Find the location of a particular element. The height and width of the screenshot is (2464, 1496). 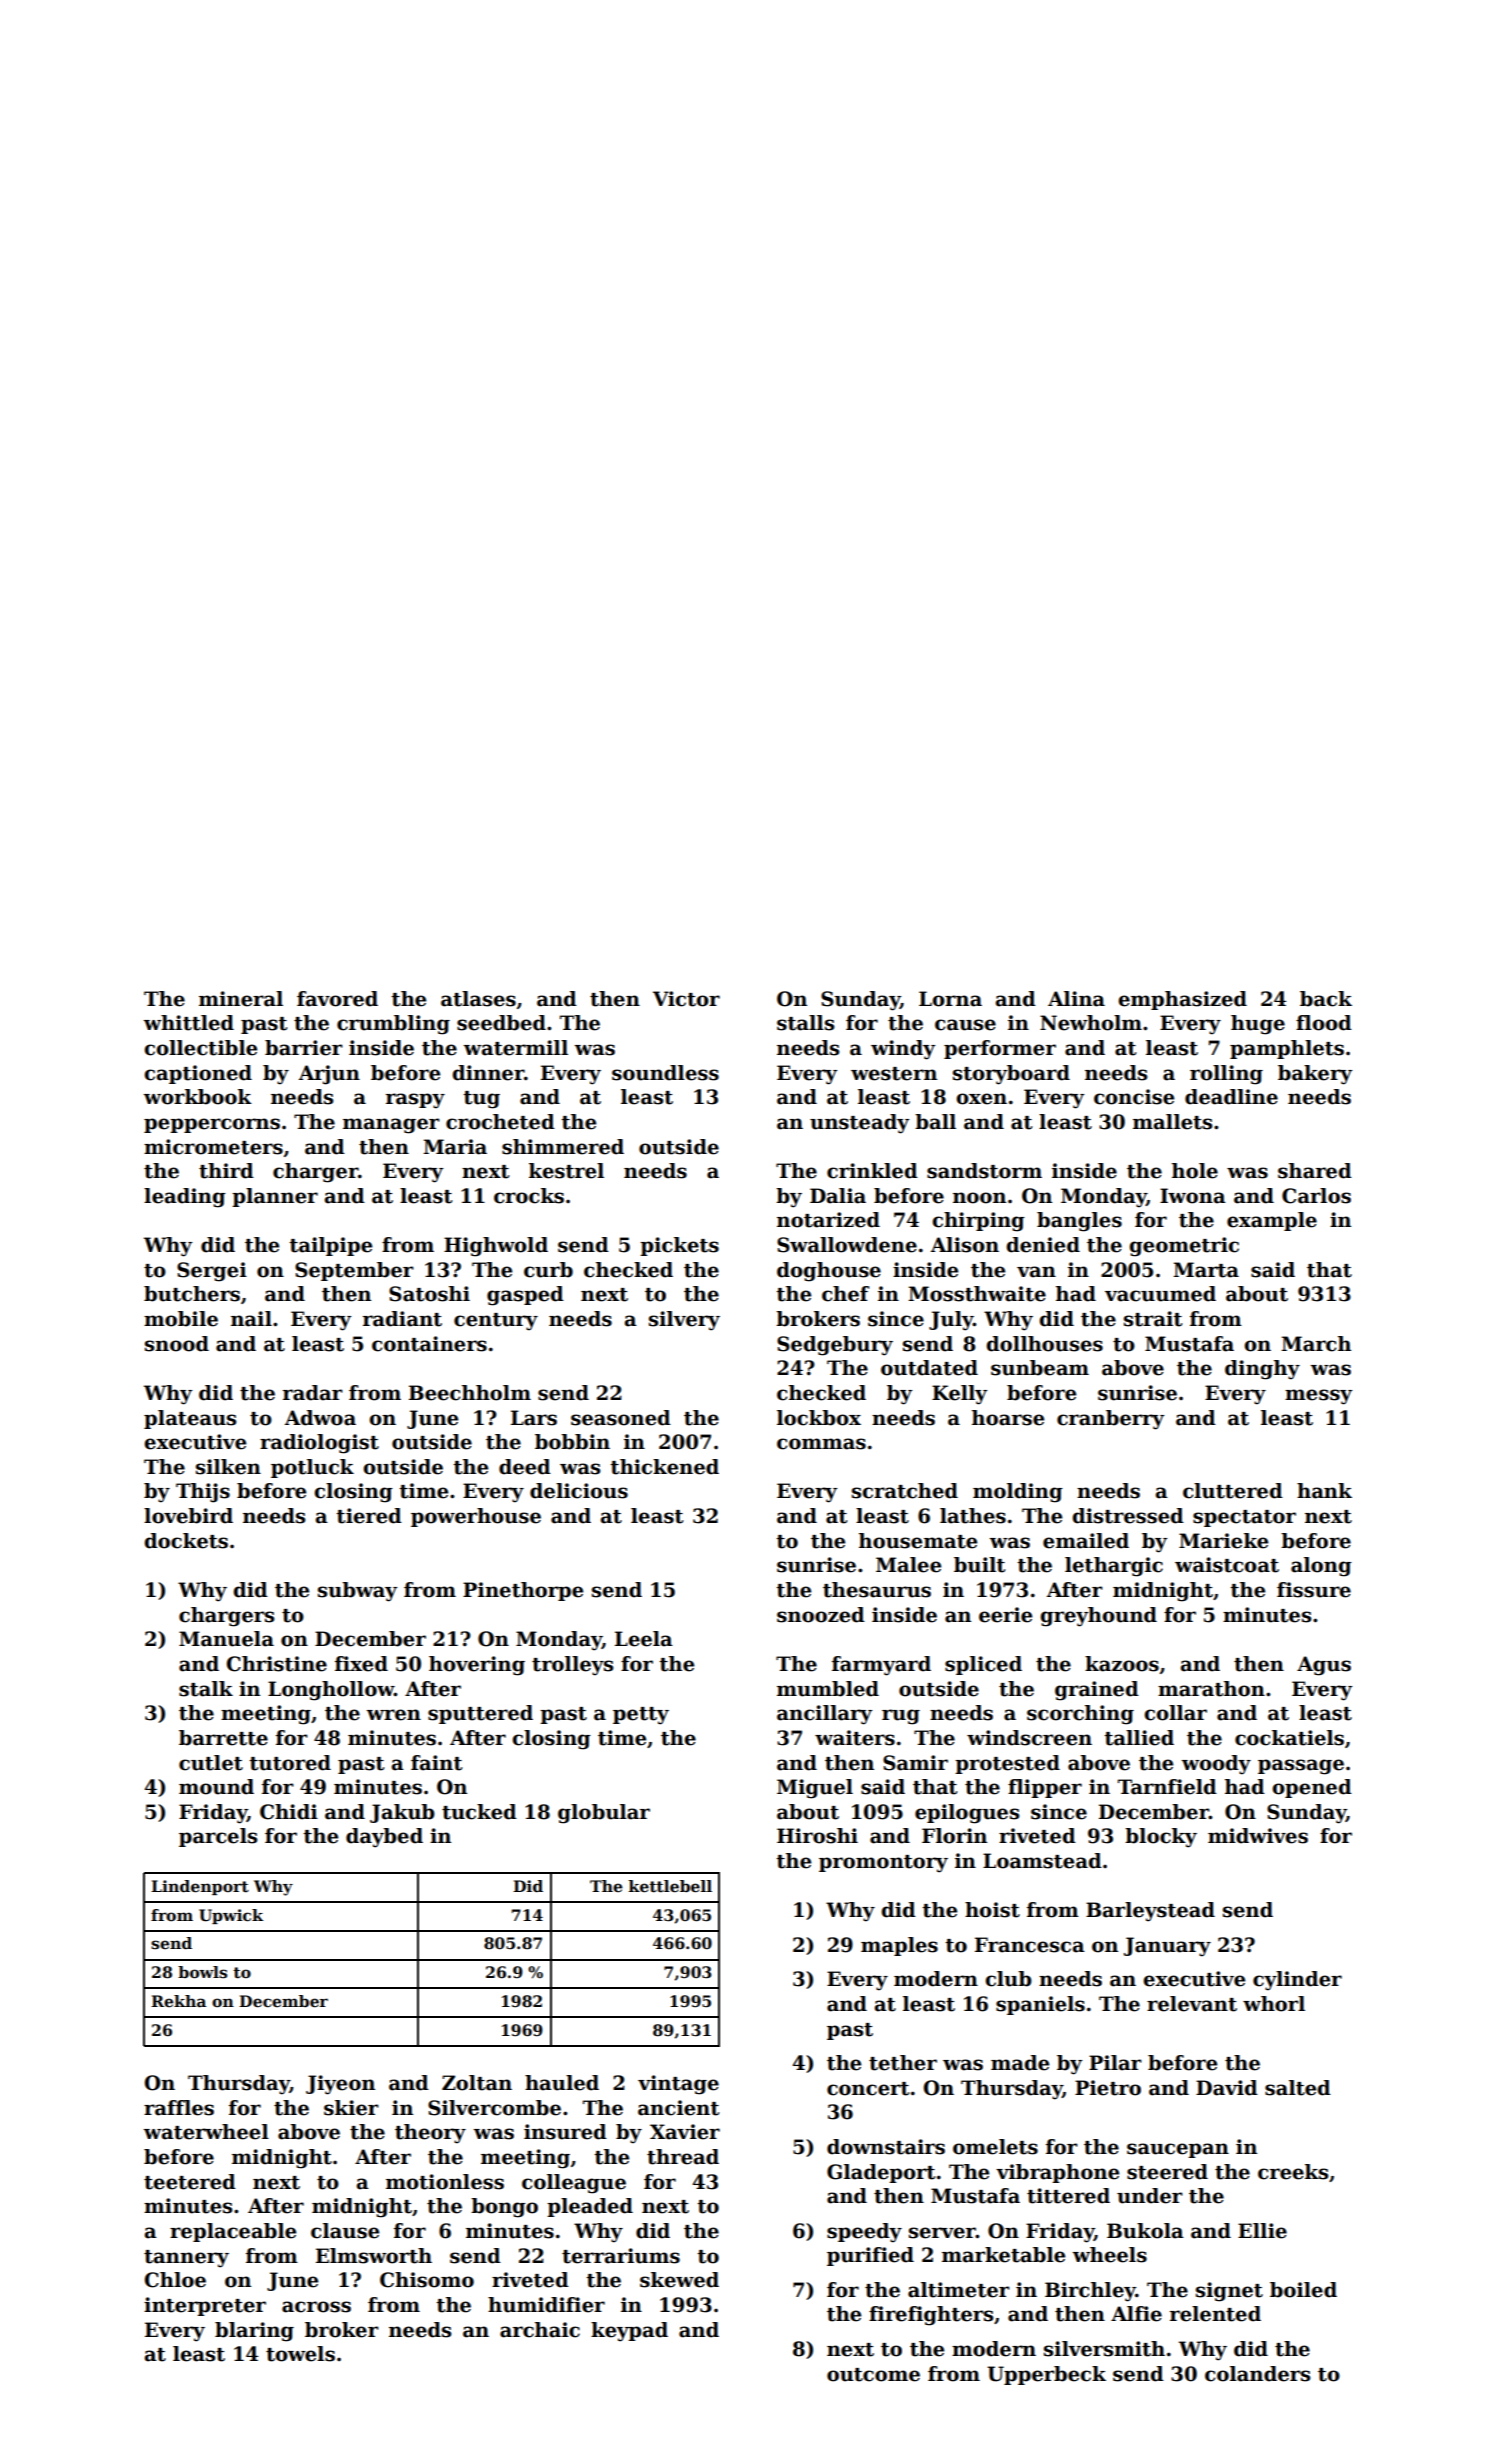

lethargic is located at coordinates (1114, 1567).
